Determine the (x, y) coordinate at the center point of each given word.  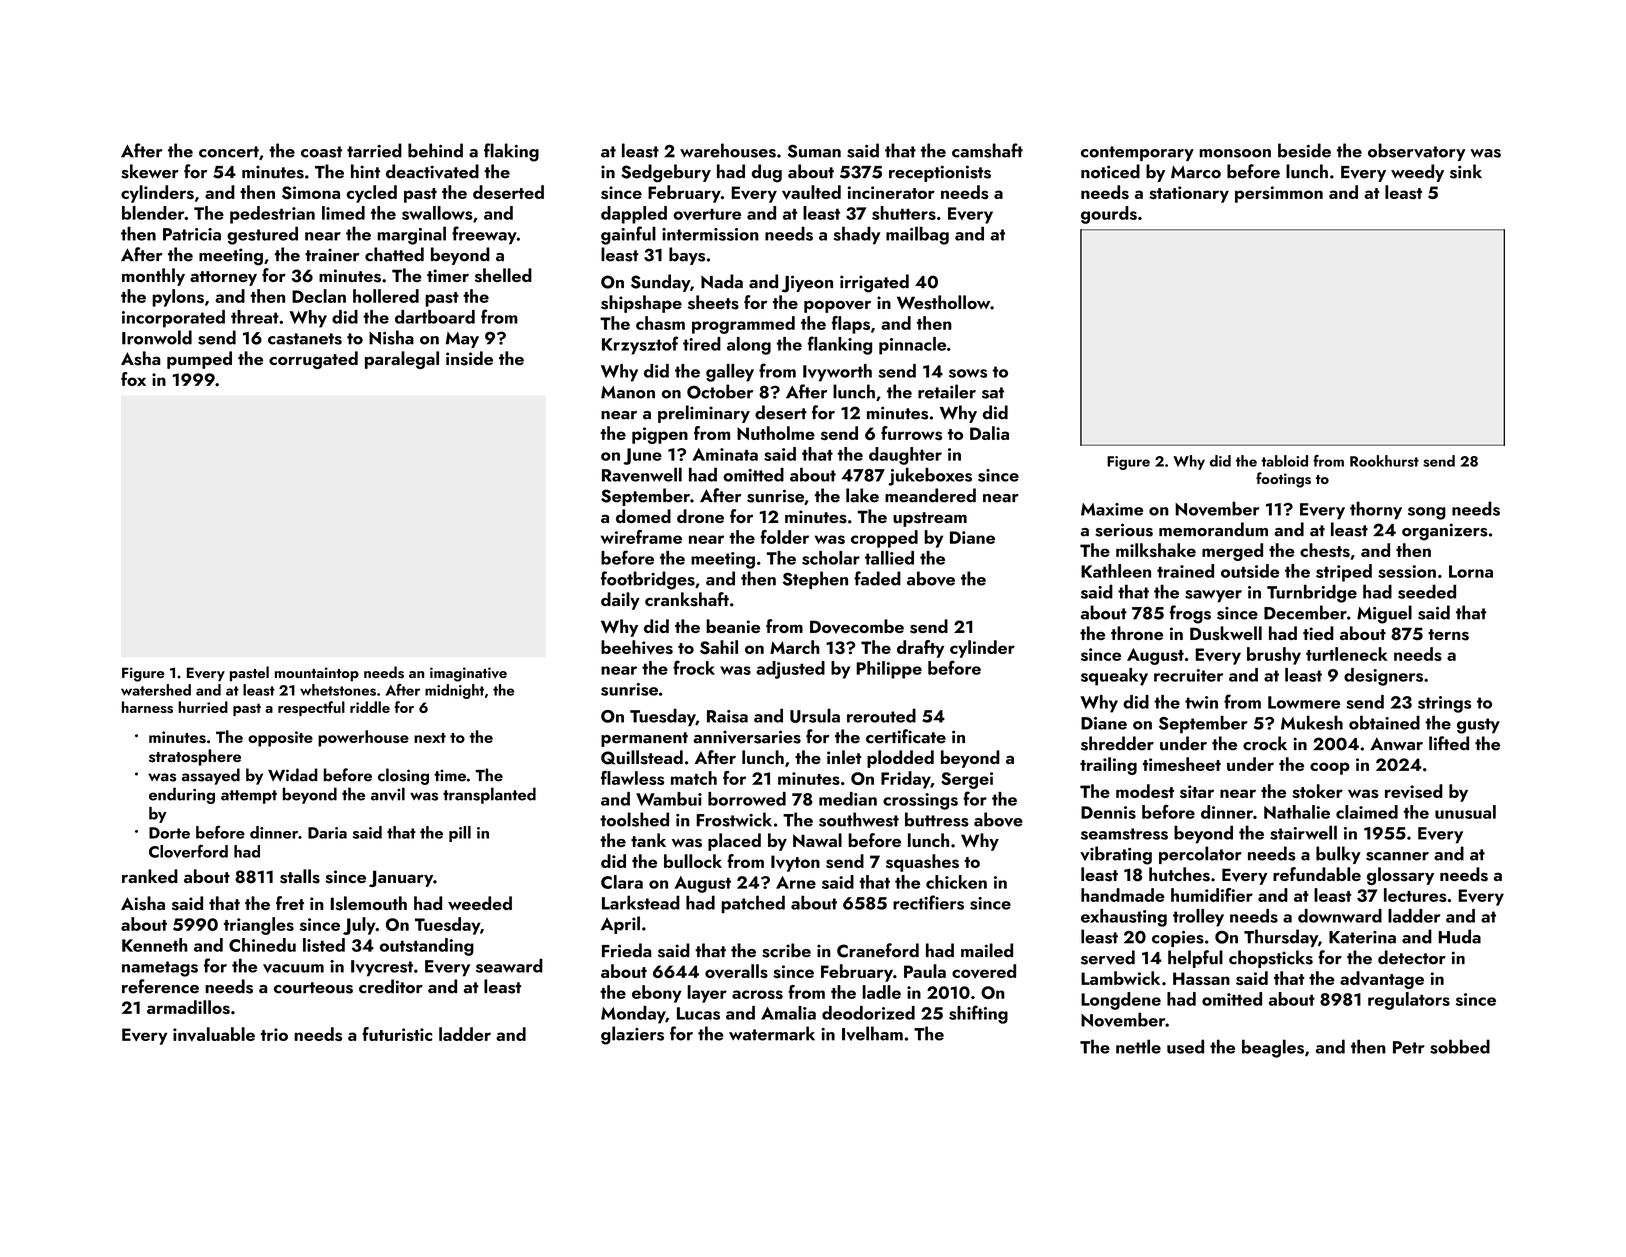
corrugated (313, 360)
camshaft (987, 150)
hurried (203, 707)
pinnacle (912, 346)
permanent (644, 739)
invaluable (214, 1034)
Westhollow (943, 302)
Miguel (1384, 614)
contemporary (1137, 153)
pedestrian (272, 215)
